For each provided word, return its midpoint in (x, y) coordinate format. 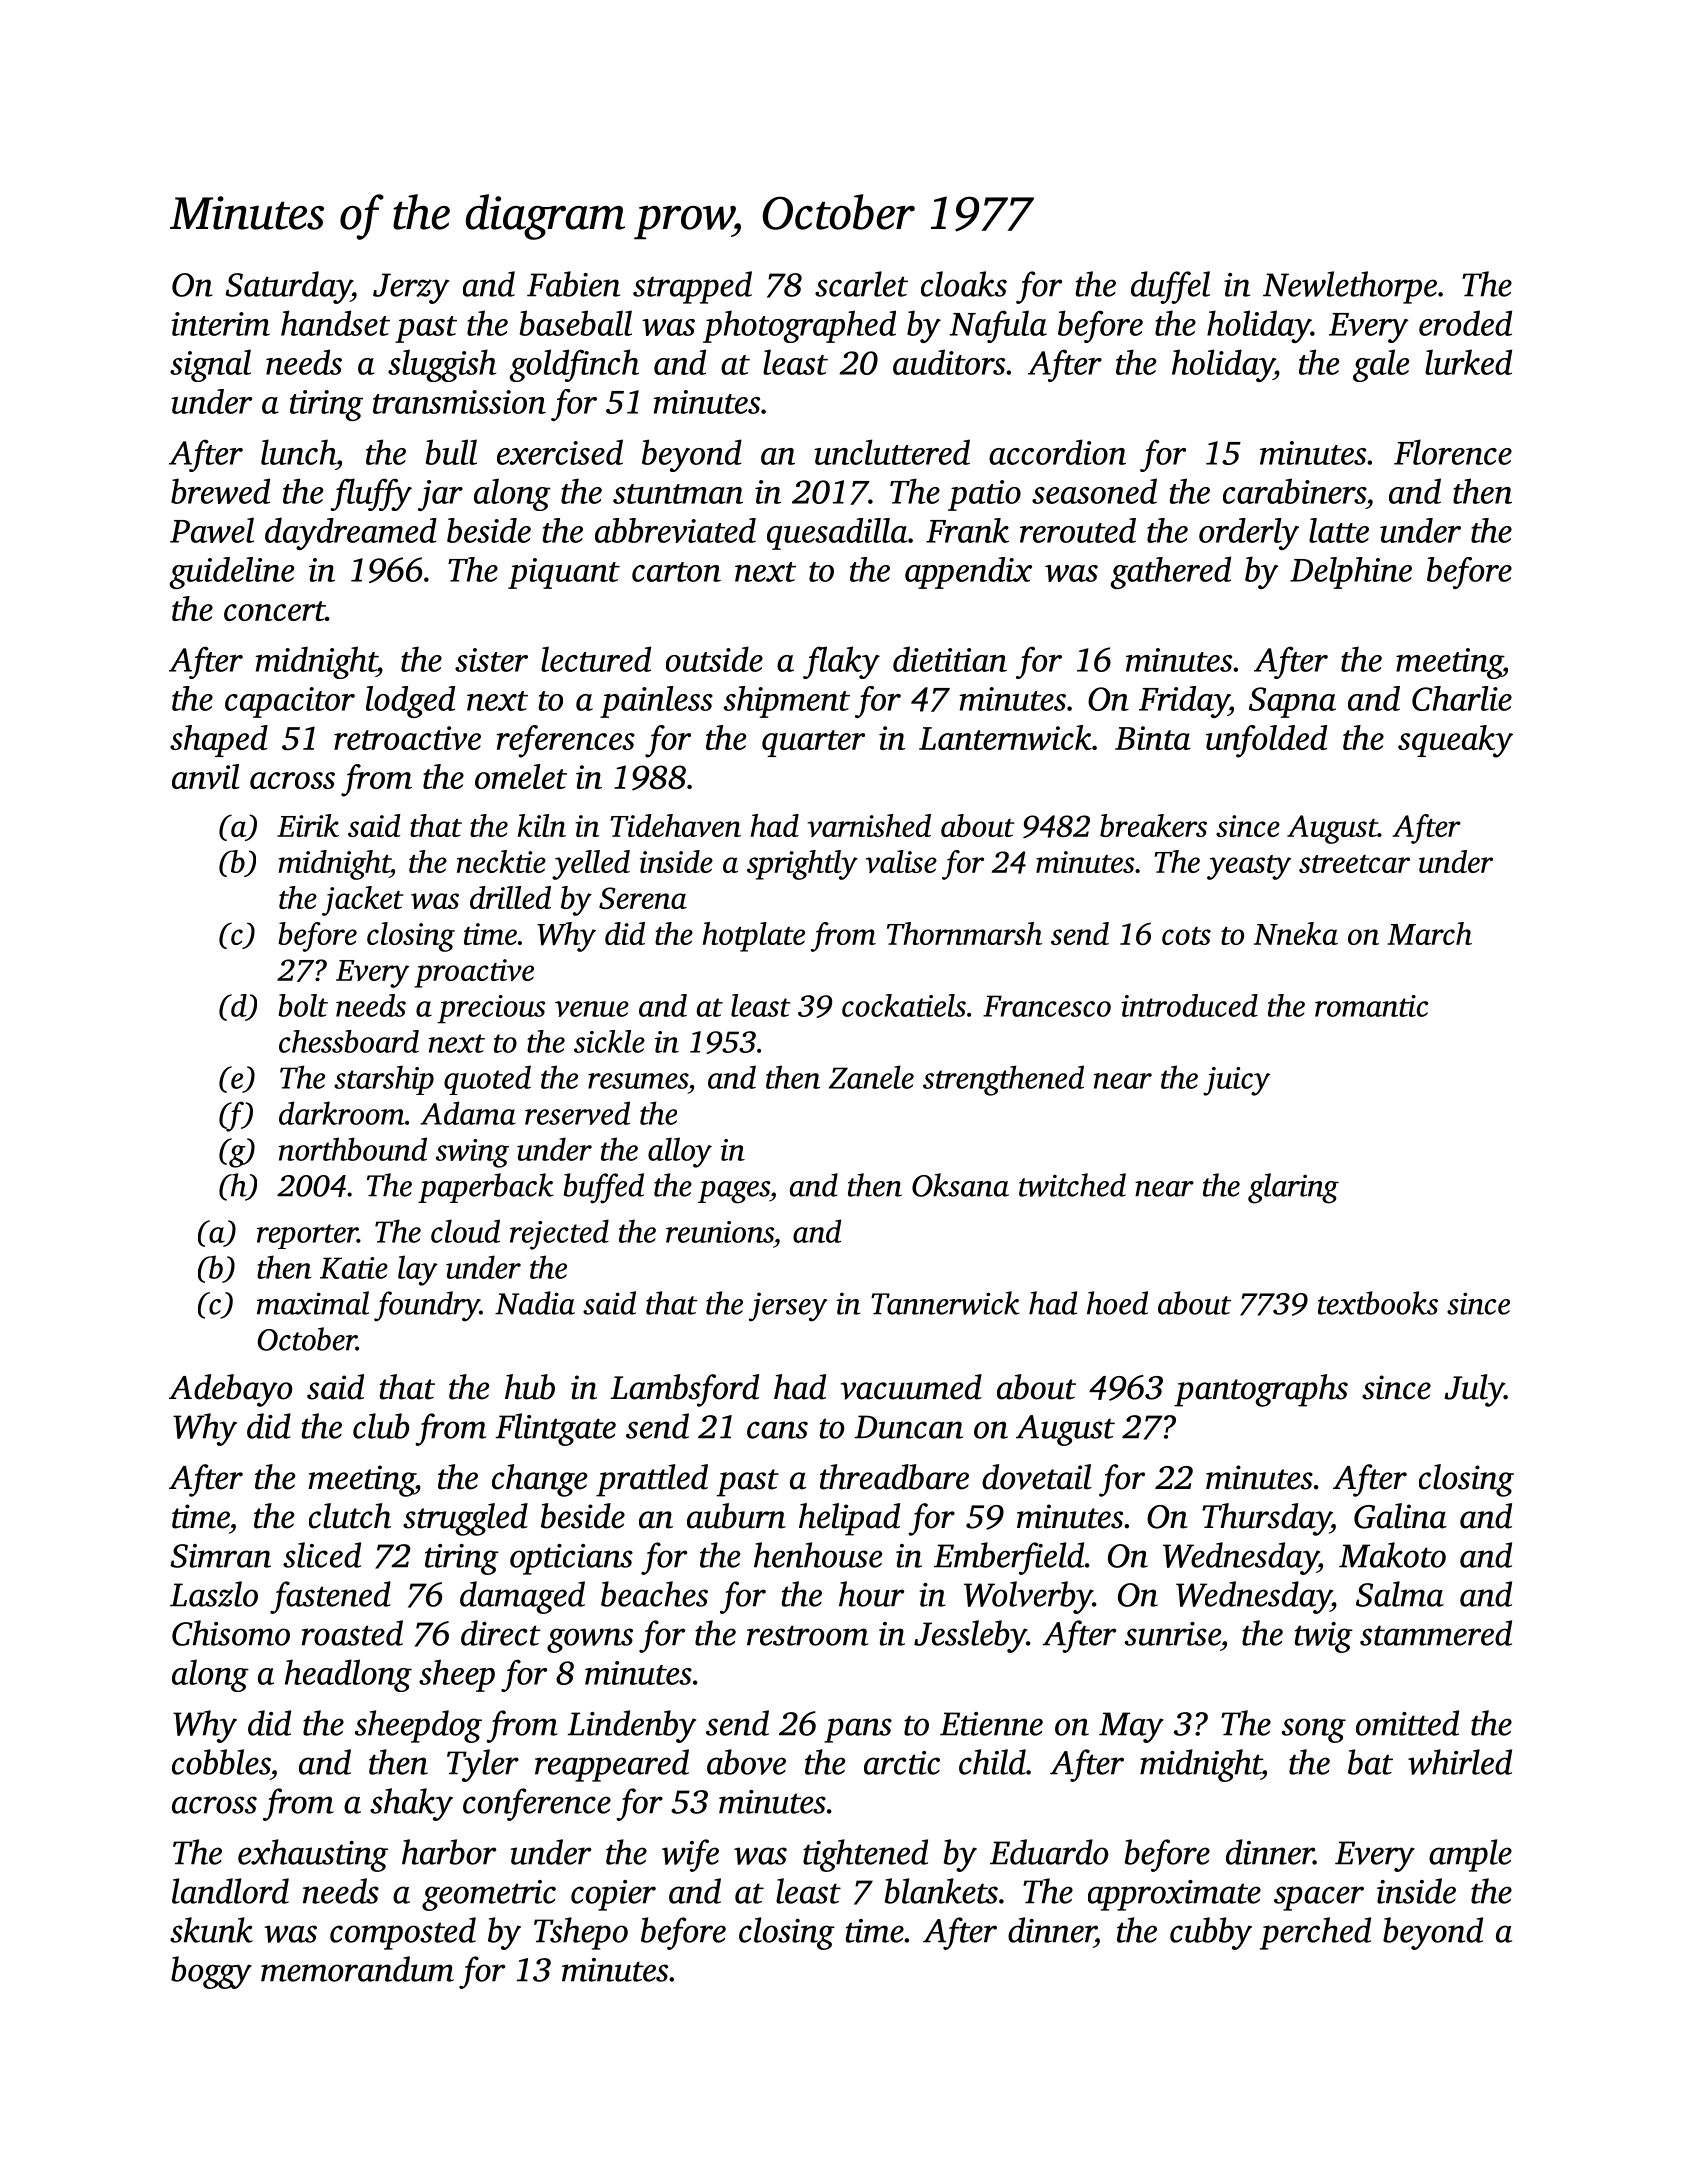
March (1429, 933)
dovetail (1037, 1477)
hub (530, 1387)
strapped (692, 287)
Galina (1400, 1516)
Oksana (960, 1185)
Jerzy (411, 288)
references (565, 741)
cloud (465, 1231)
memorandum (357, 1969)
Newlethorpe (1350, 287)
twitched (1072, 1185)
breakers (1153, 825)
